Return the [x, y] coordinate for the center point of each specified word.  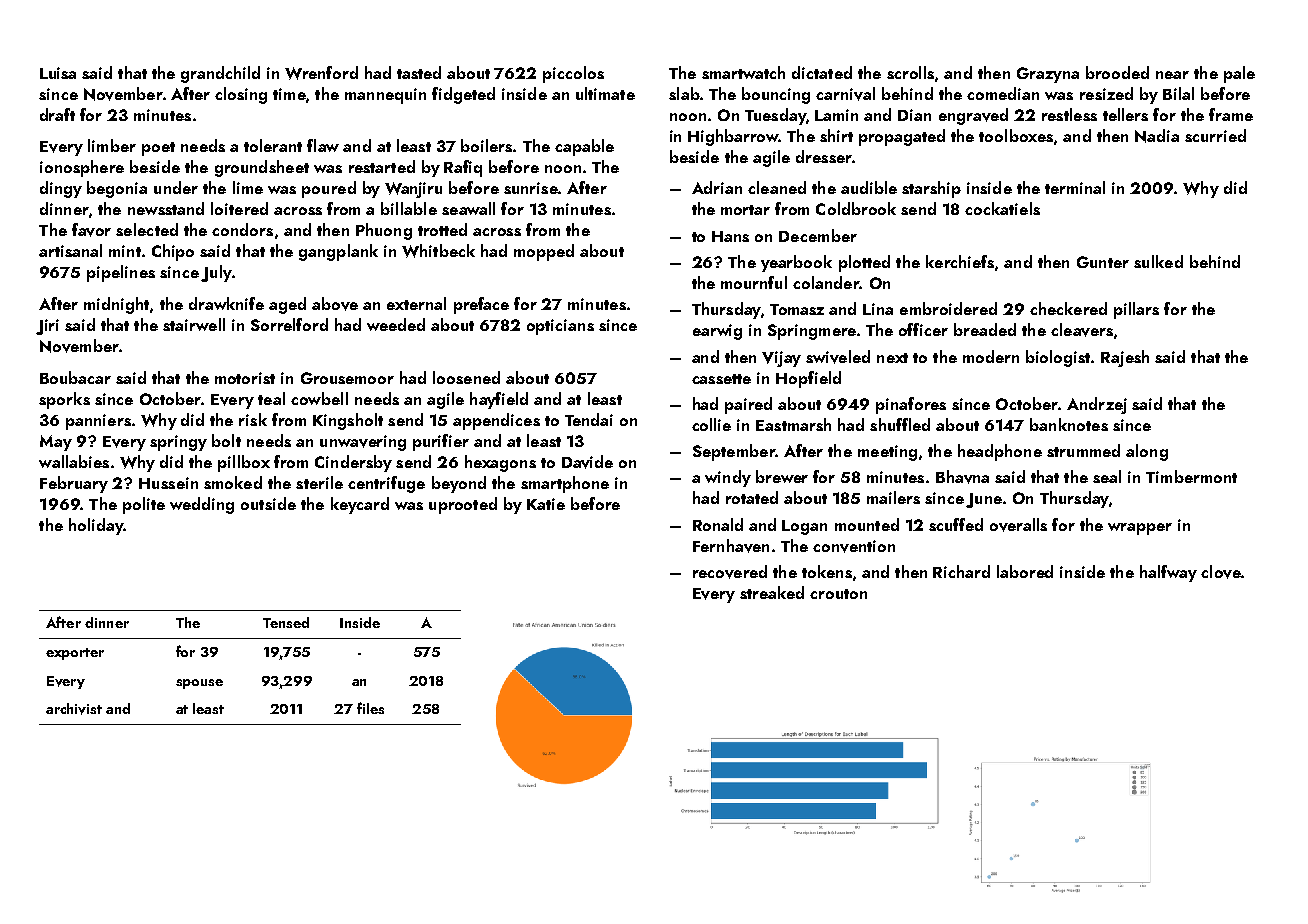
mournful [754, 282]
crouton [838, 594]
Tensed [286, 622]
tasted [419, 72]
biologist [1058, 358]
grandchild [220, 74]
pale [1239, 74]
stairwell [194, 324]
